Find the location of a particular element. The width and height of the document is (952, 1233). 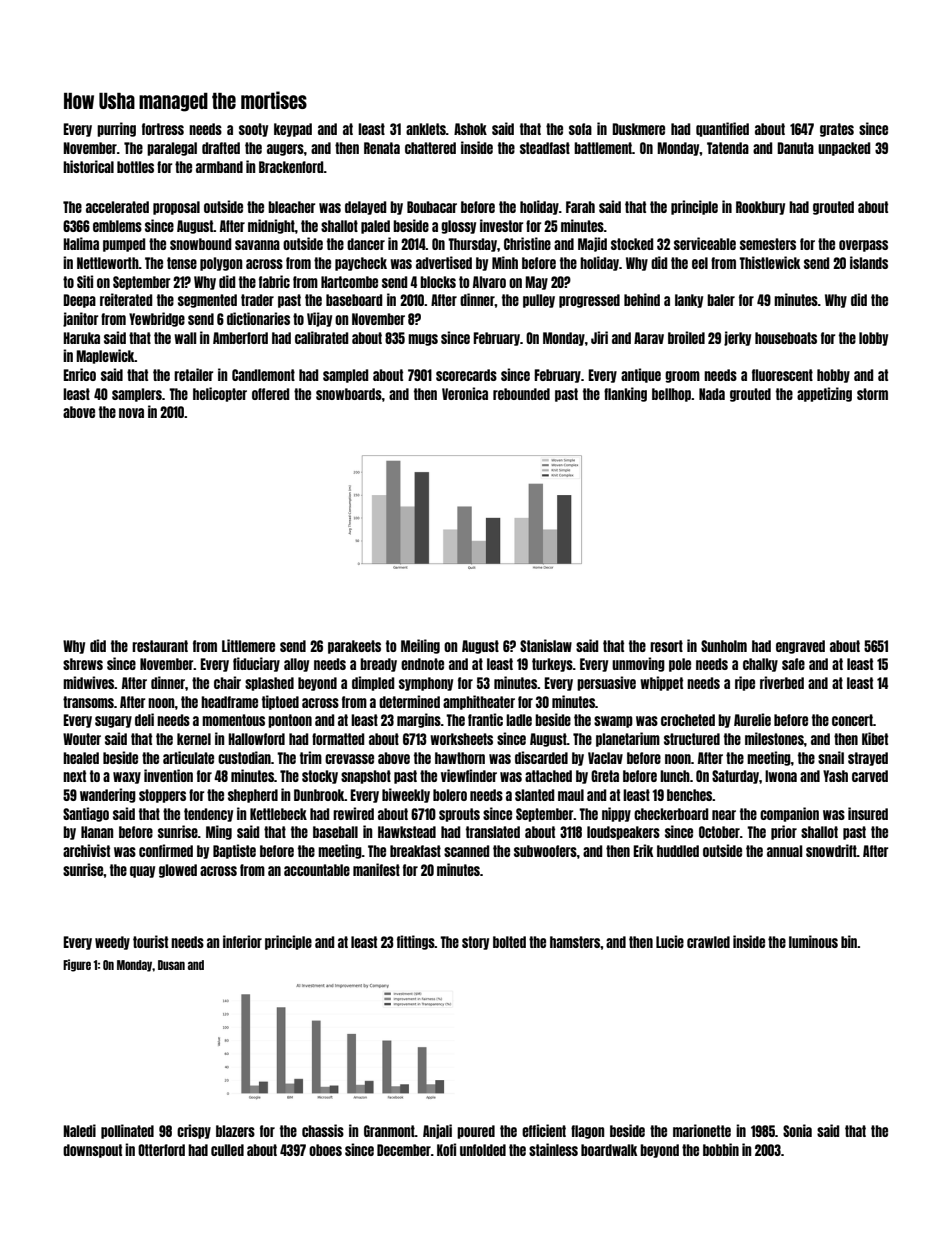

baseboard is located at coordinates (354, 300).
